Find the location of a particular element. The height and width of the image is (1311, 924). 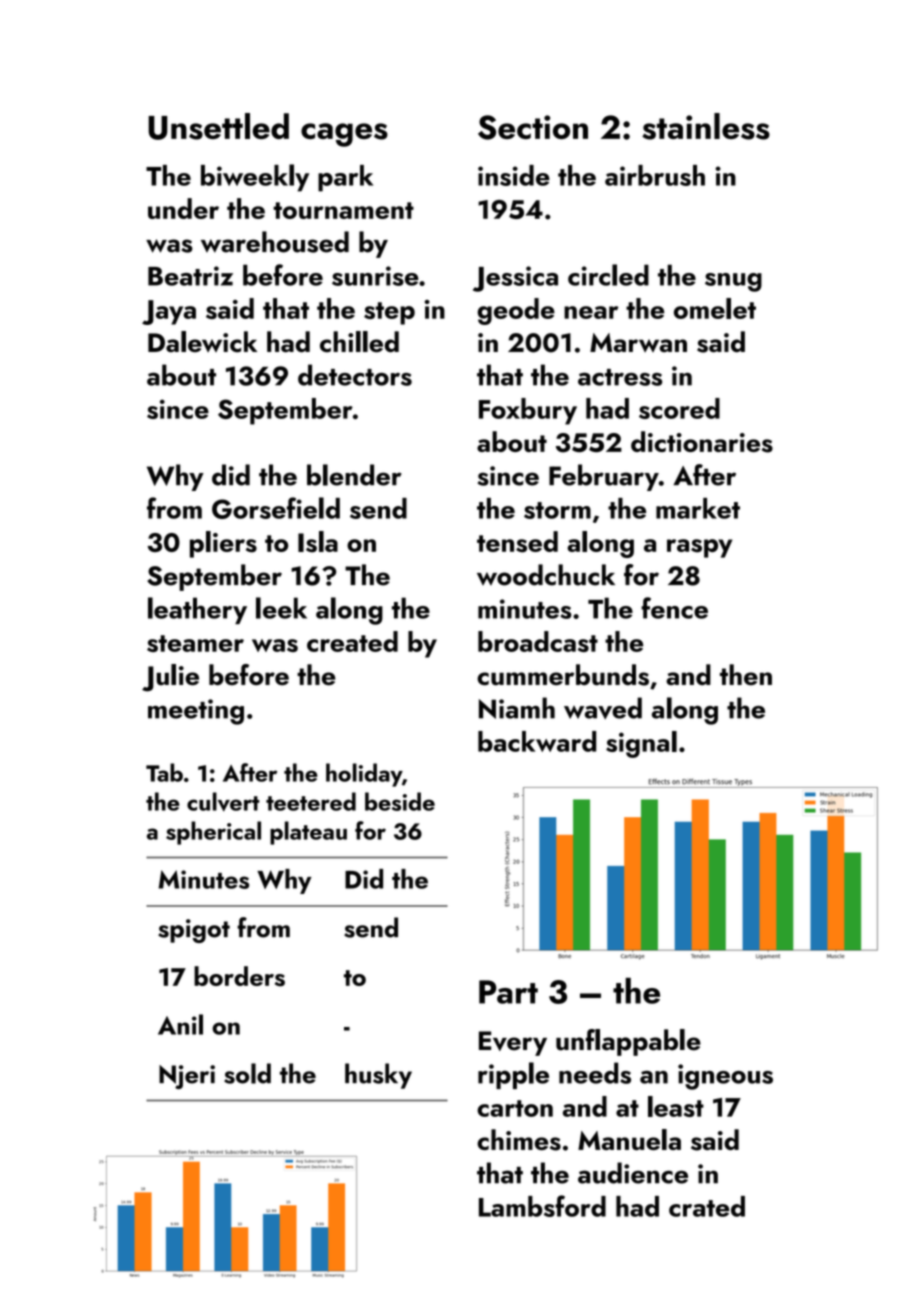

Lambsford is located at coordinates (542, 1206).
